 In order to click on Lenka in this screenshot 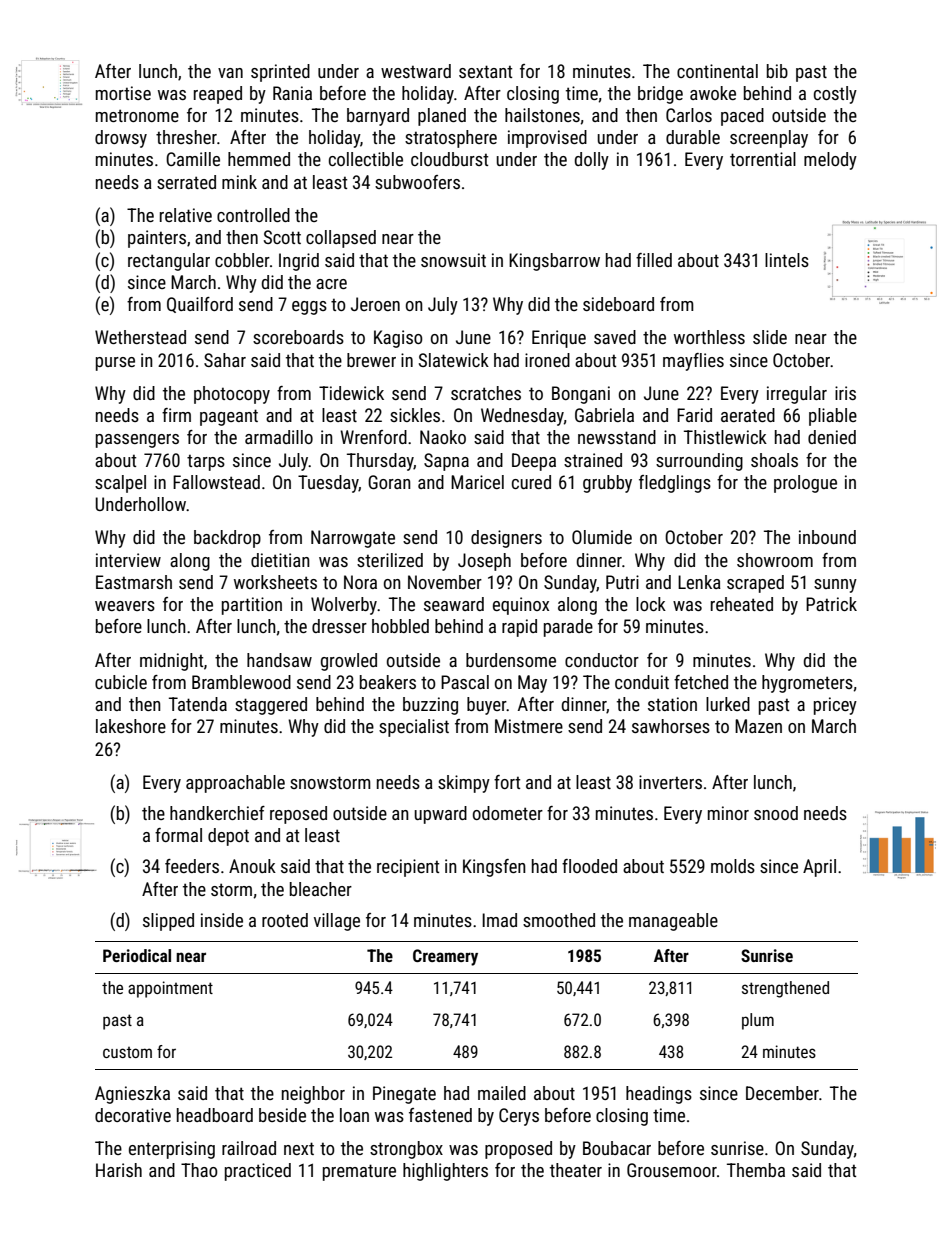, I will do `click(699, 582)`.
